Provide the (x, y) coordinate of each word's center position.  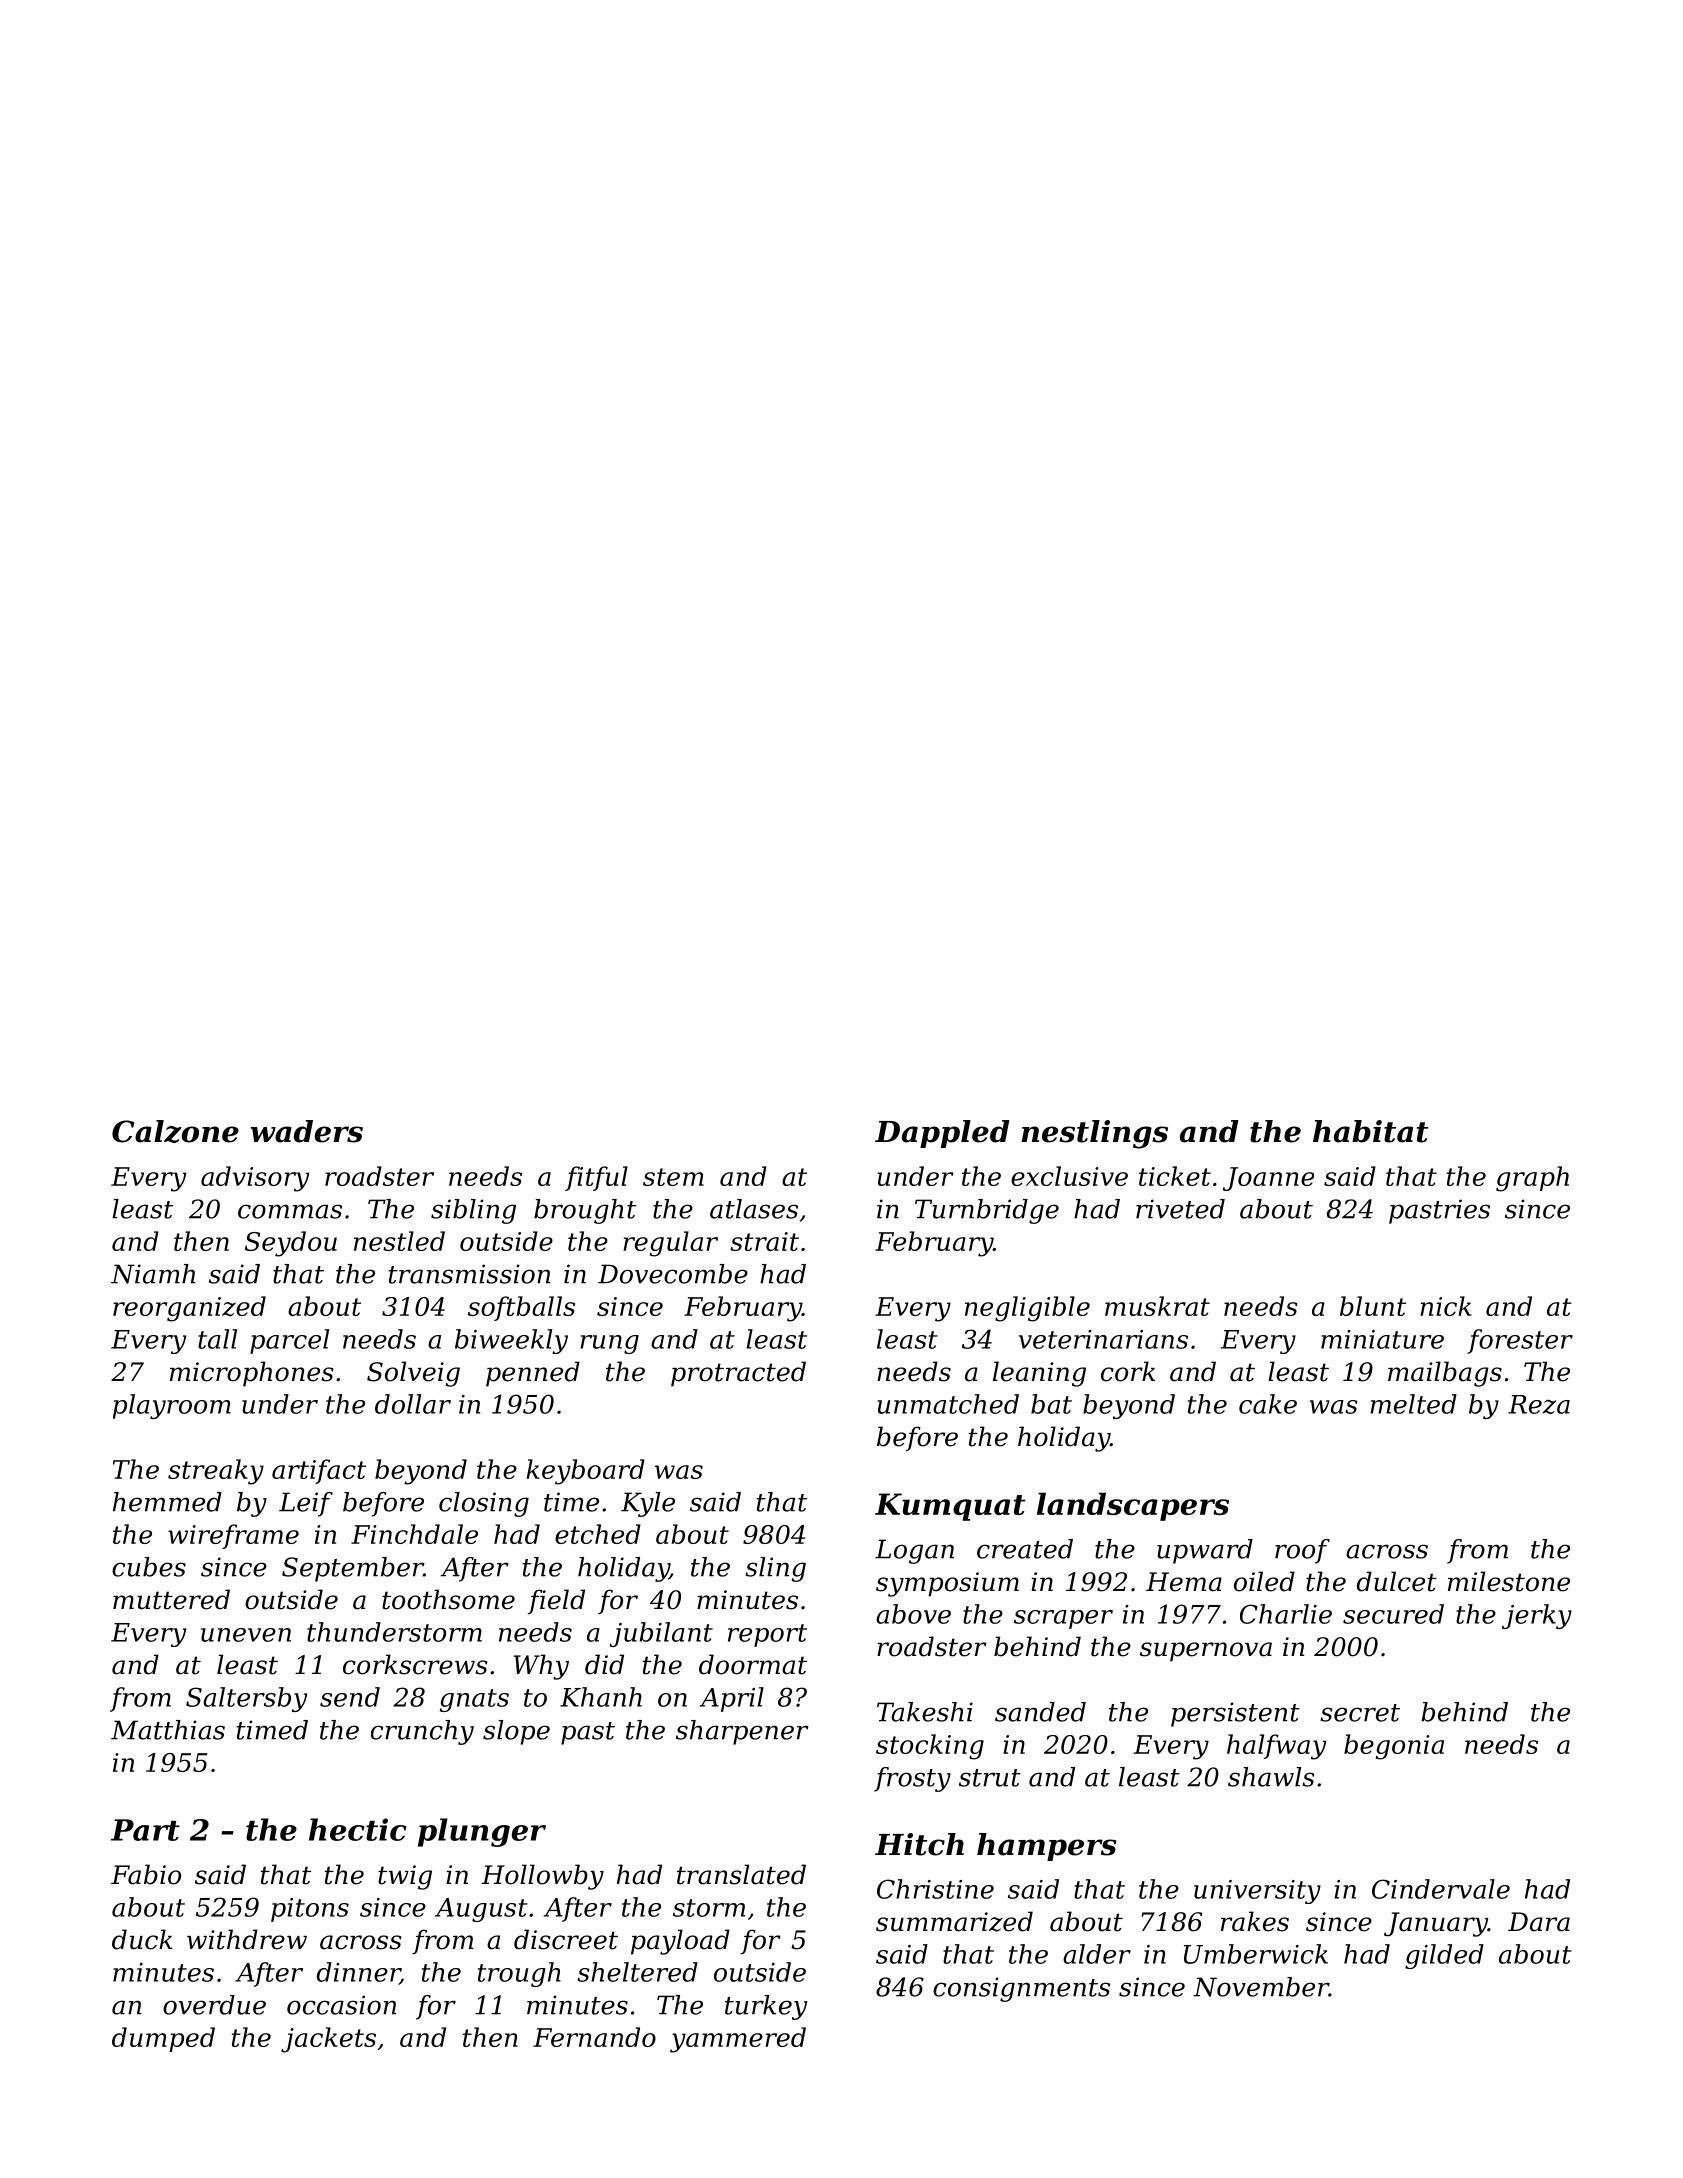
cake (1268, 1404)
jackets (328, 2040)
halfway (1276, 1747)
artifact (319, 1471)
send (350, 1697)
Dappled (942, 1134)
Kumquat (950, 1507)
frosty (912, 1779)
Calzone (175, 1131)
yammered (738, 2040)
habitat (1371, 1131)
